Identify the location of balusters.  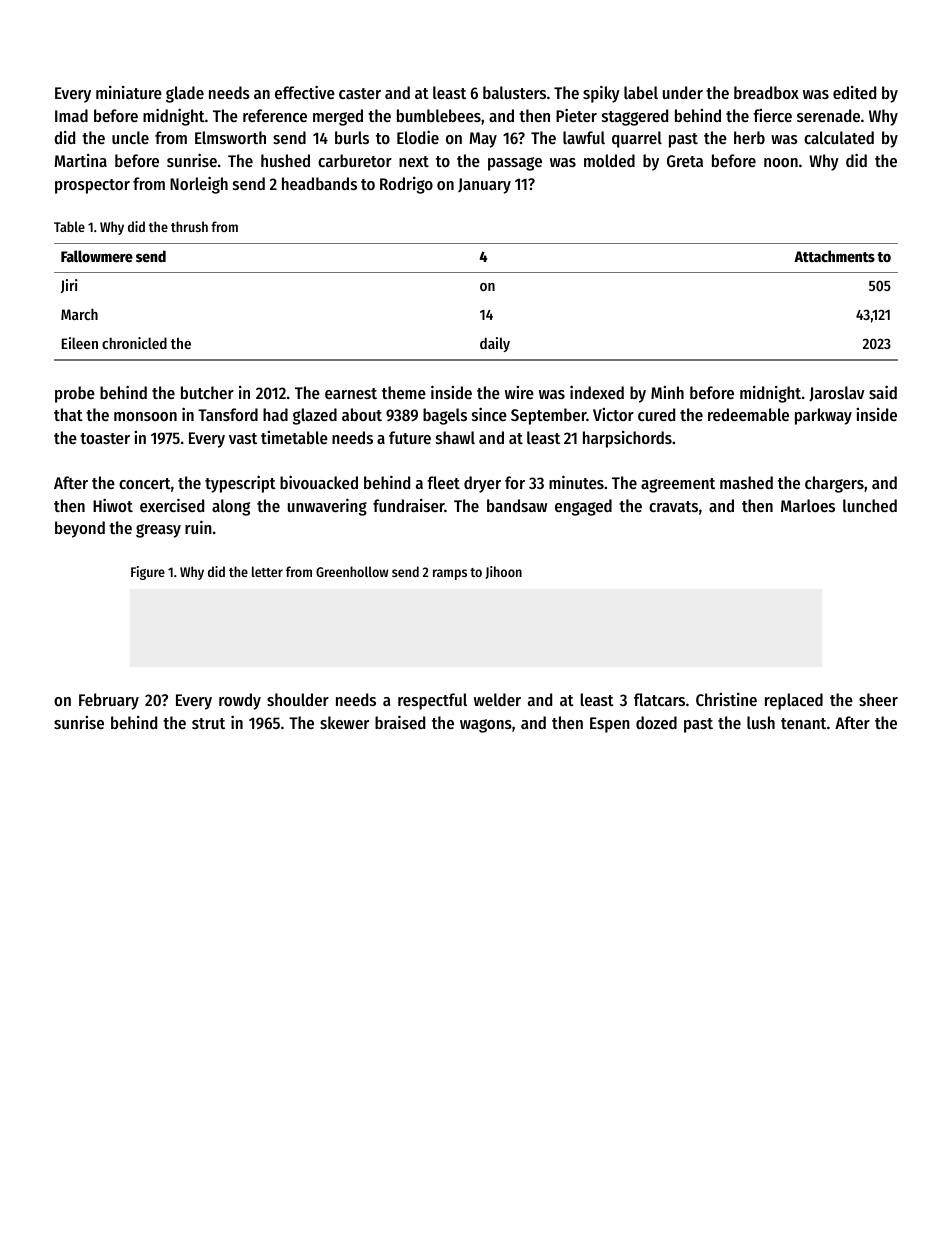
(514, 92).
